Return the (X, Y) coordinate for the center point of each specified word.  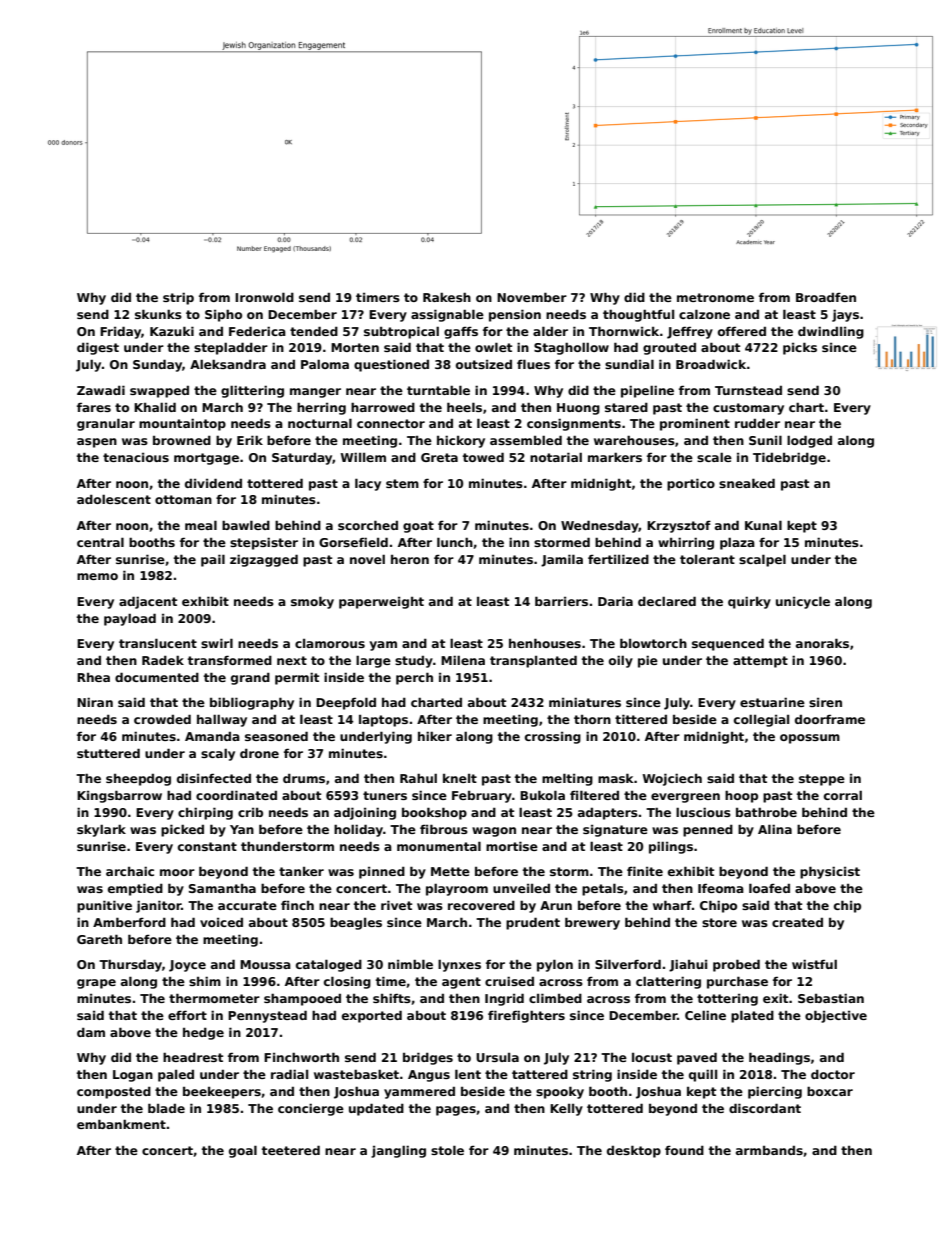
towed (483, 457)
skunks (158, 314)
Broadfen (826, 297)
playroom (457, 889)
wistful (814, 964)
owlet (493, 347)
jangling (398, 1151)
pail (213, 560)
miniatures (585, 702)
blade (166, 1108)
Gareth (99, 939)
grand (250, 678)
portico (691, 484)
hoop (741, 796)
